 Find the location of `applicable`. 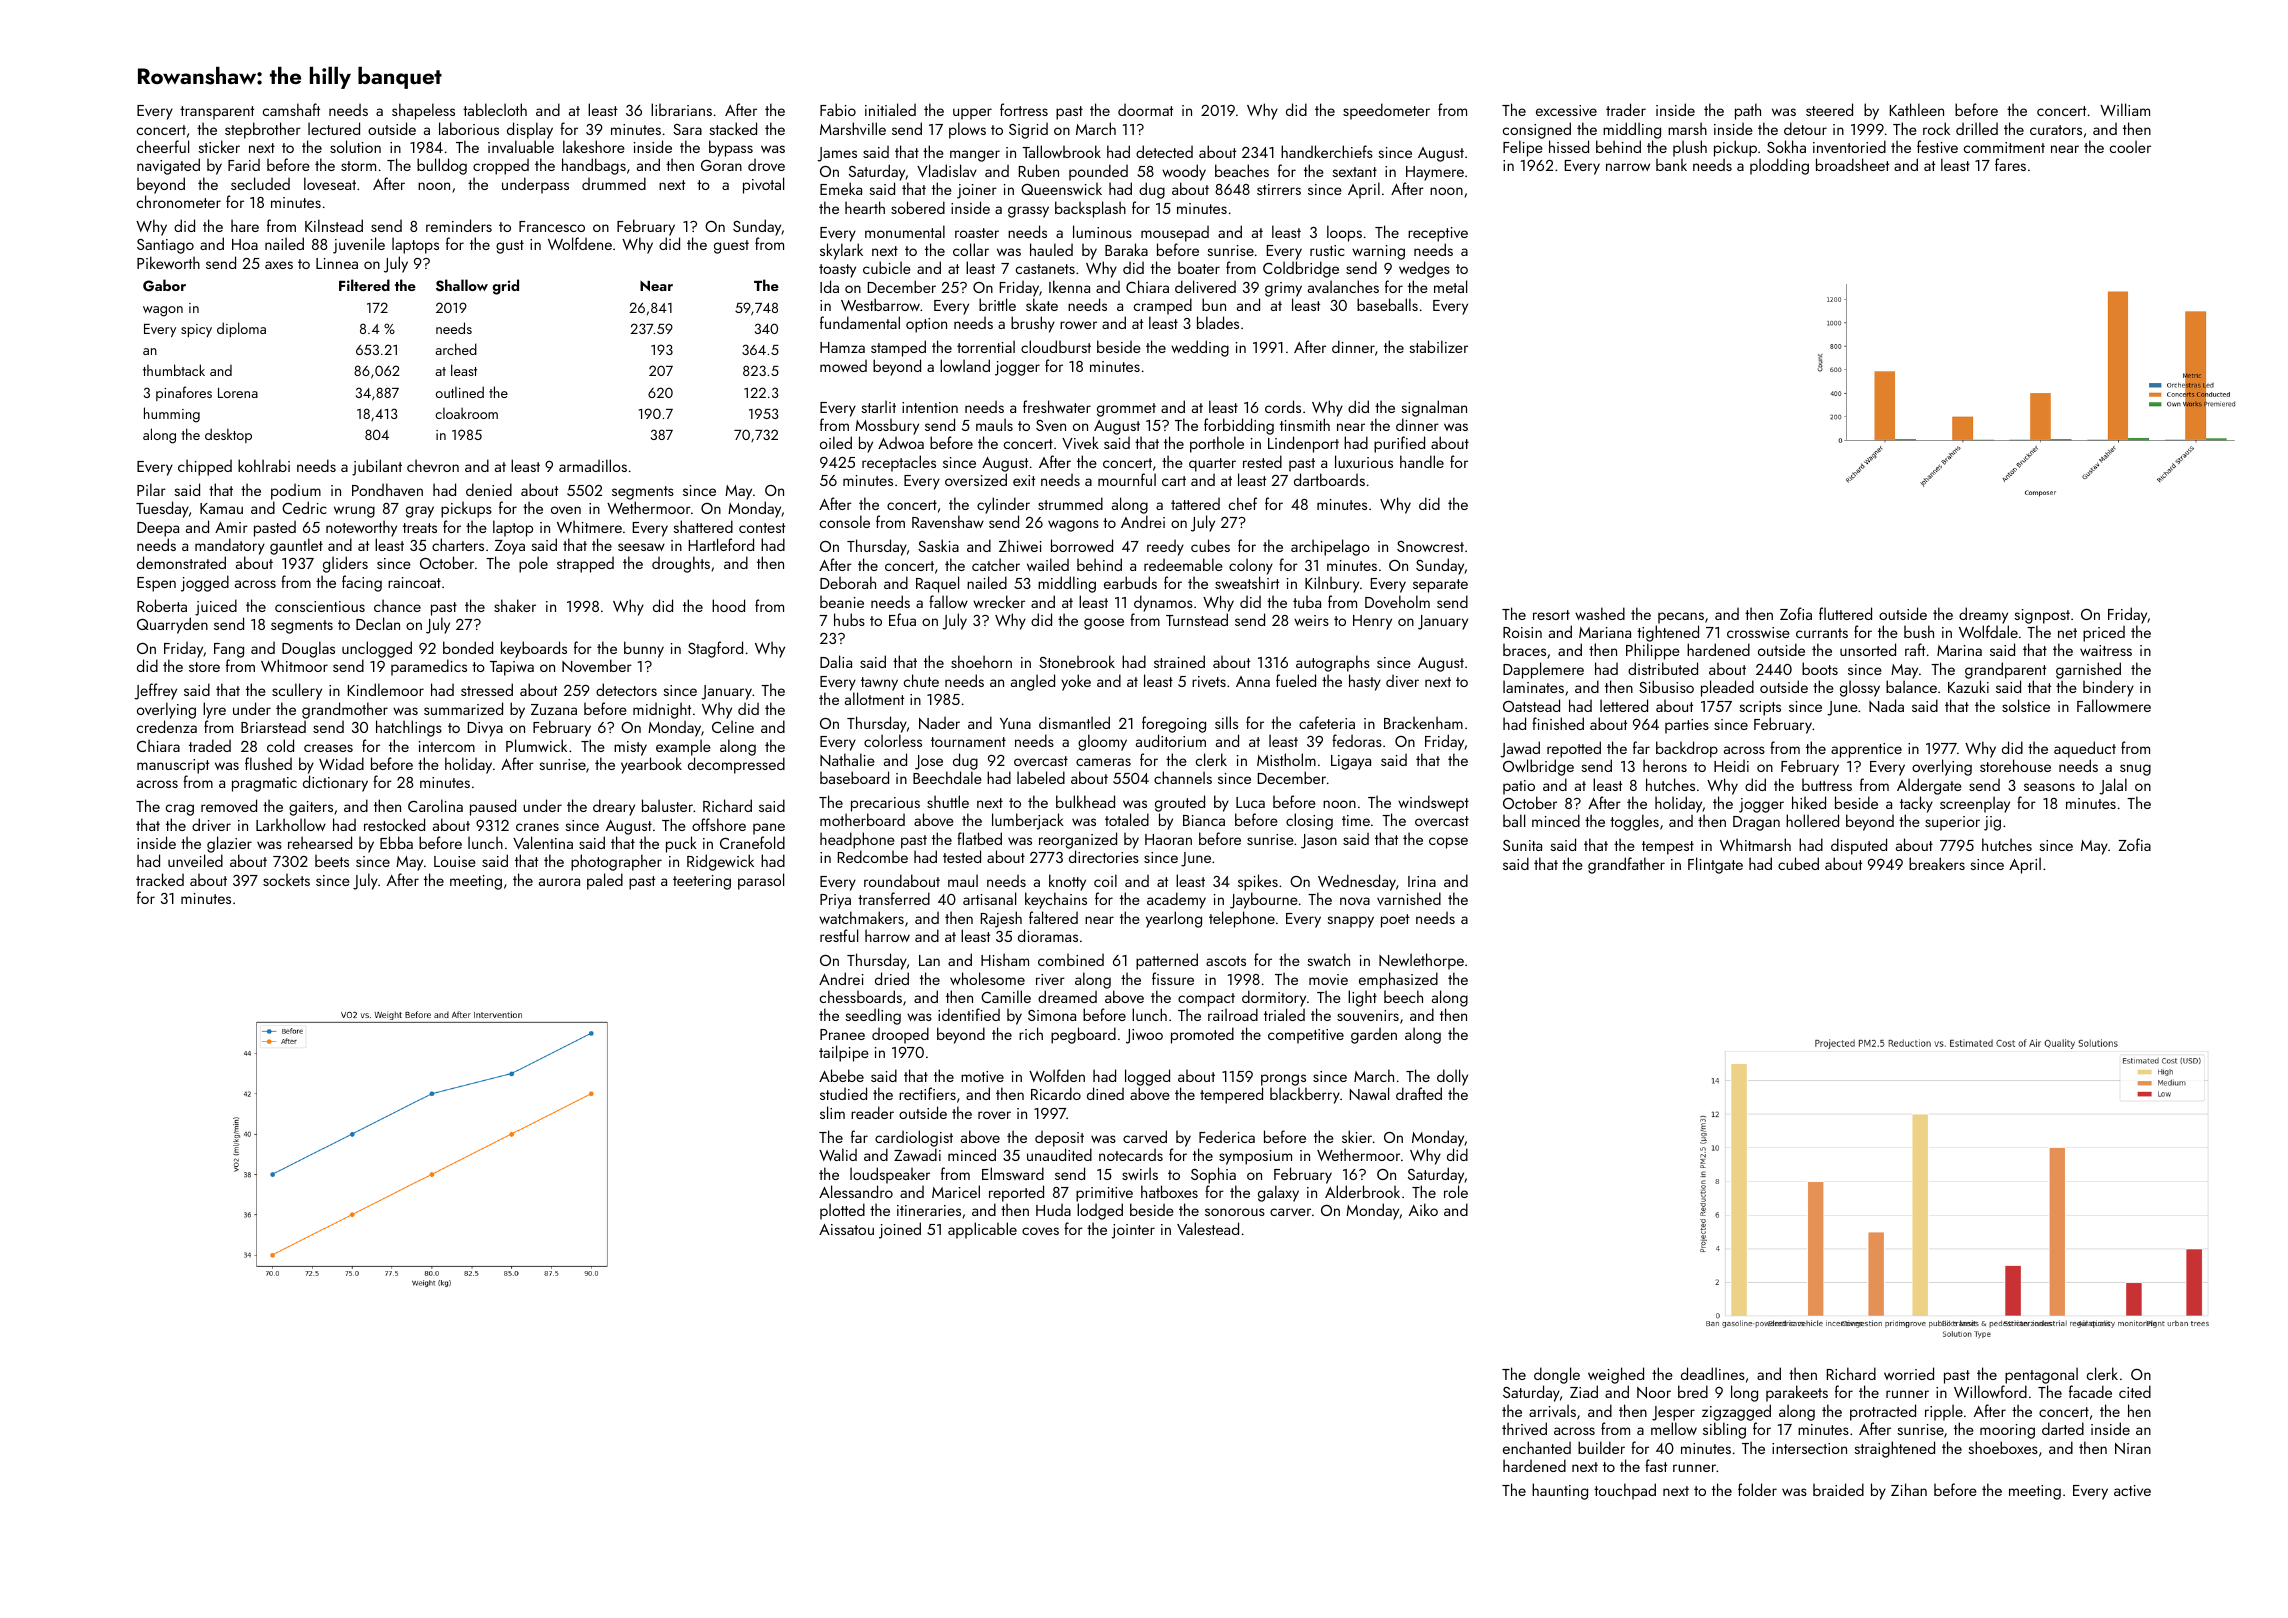

applicable is located at coordinates (982, 1230).
